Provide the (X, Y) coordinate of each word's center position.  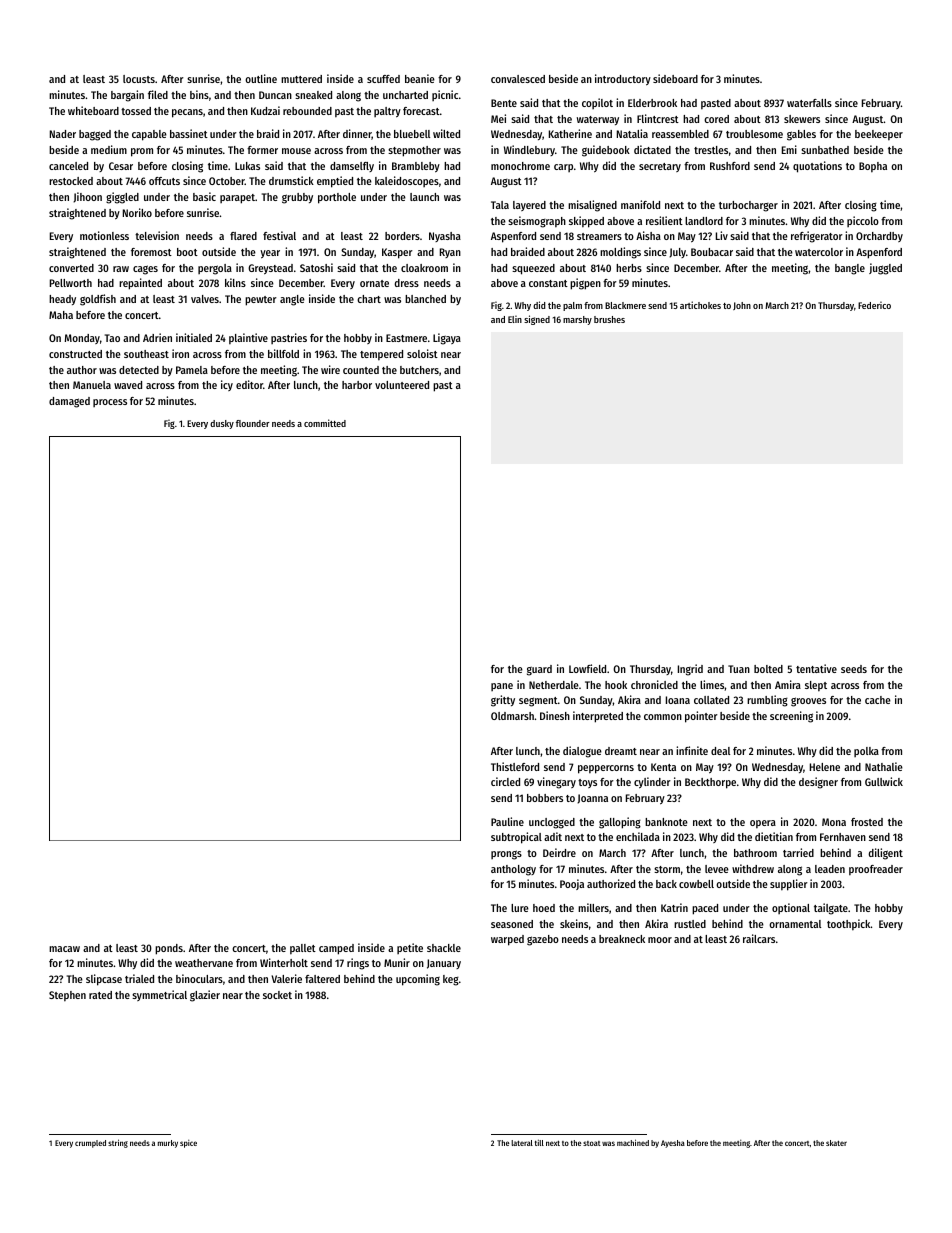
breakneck (622, 939)
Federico (874, 305)
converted (71, 268)
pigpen (585, 284)
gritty (503, 701)
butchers (419, 370)
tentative (816, 668)
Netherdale (554, 685)
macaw (64, 949)
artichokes (700, 305)
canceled (68, 166)
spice (188, 1144)
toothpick (849, 925)
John (742, 306)
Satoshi (316, 267)
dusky (222, 424)
